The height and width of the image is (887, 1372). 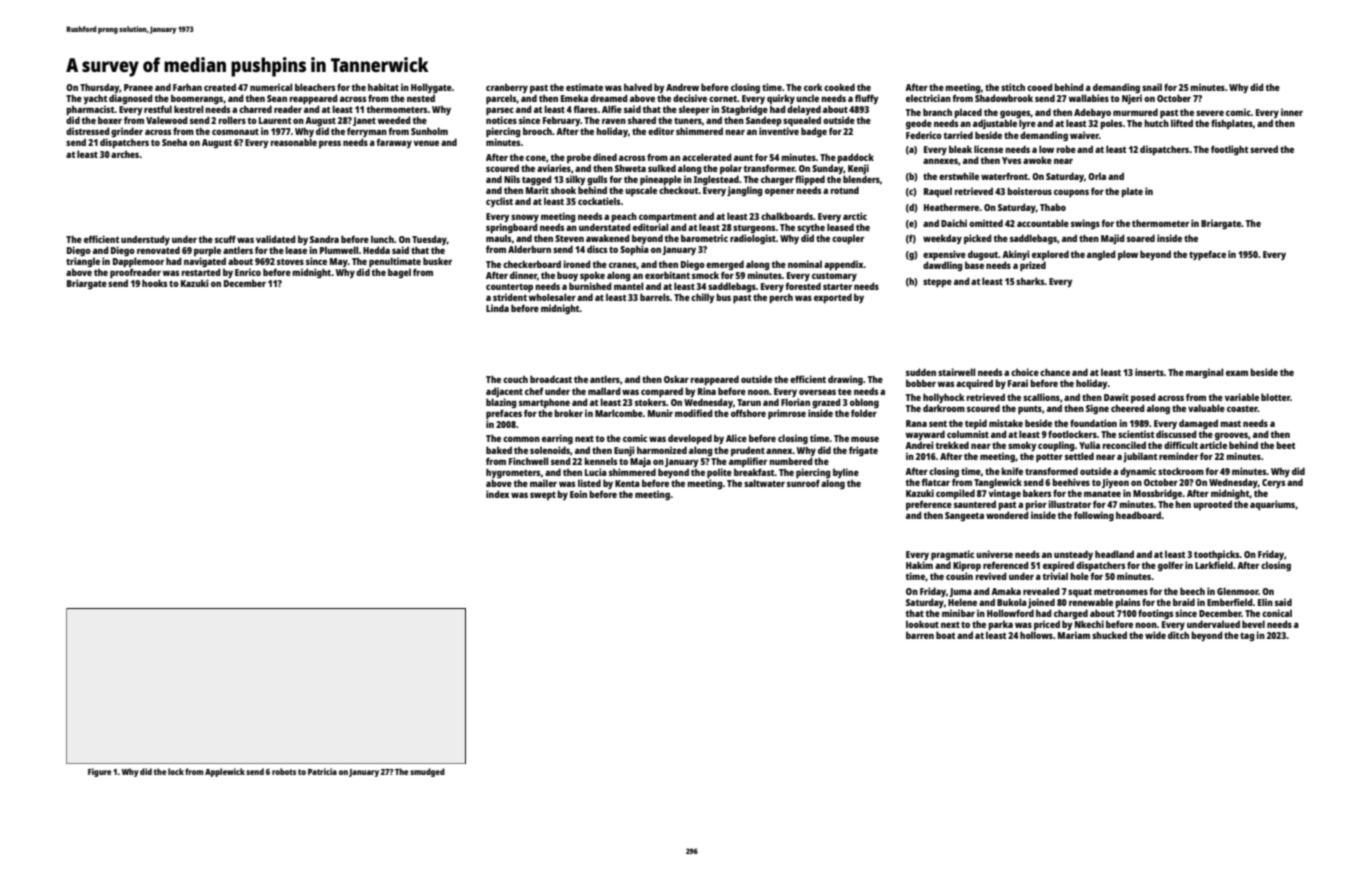 I want to click on toothpicks, so click(x=1217, y=555).
